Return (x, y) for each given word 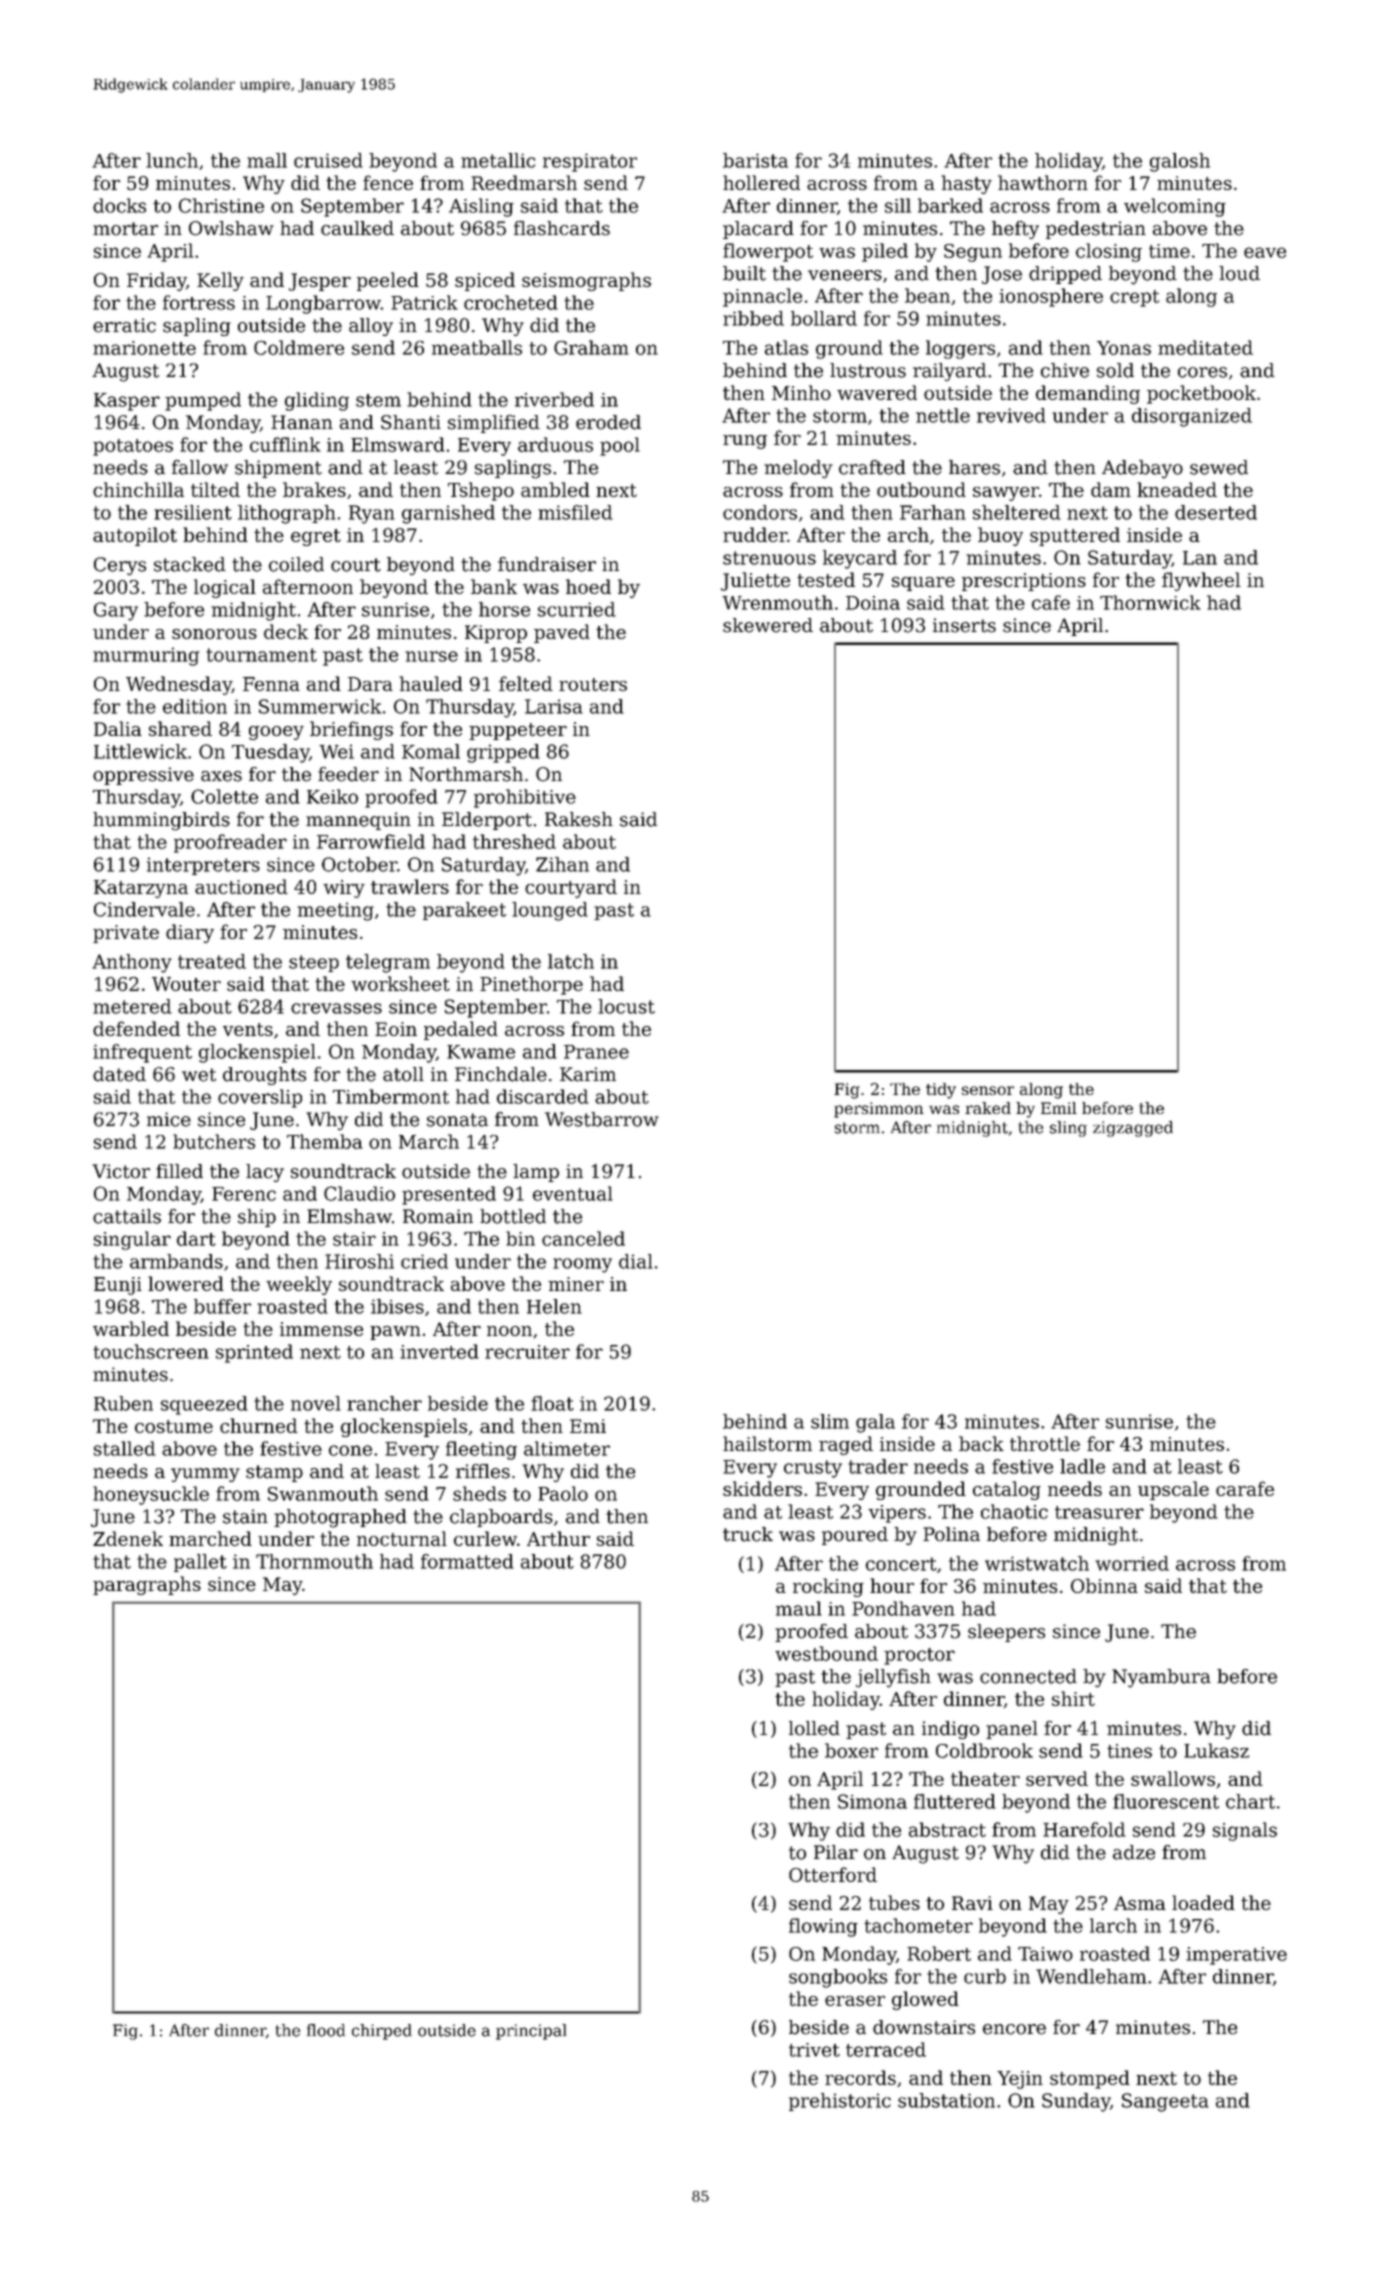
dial (636, 1261)
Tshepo (481, 491)
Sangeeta (1165, 2102)
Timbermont (391, 1096)
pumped (203, 401)
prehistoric (840, 2102)
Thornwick (1150, 602)
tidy (941, 1091)
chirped (382, 2032)
